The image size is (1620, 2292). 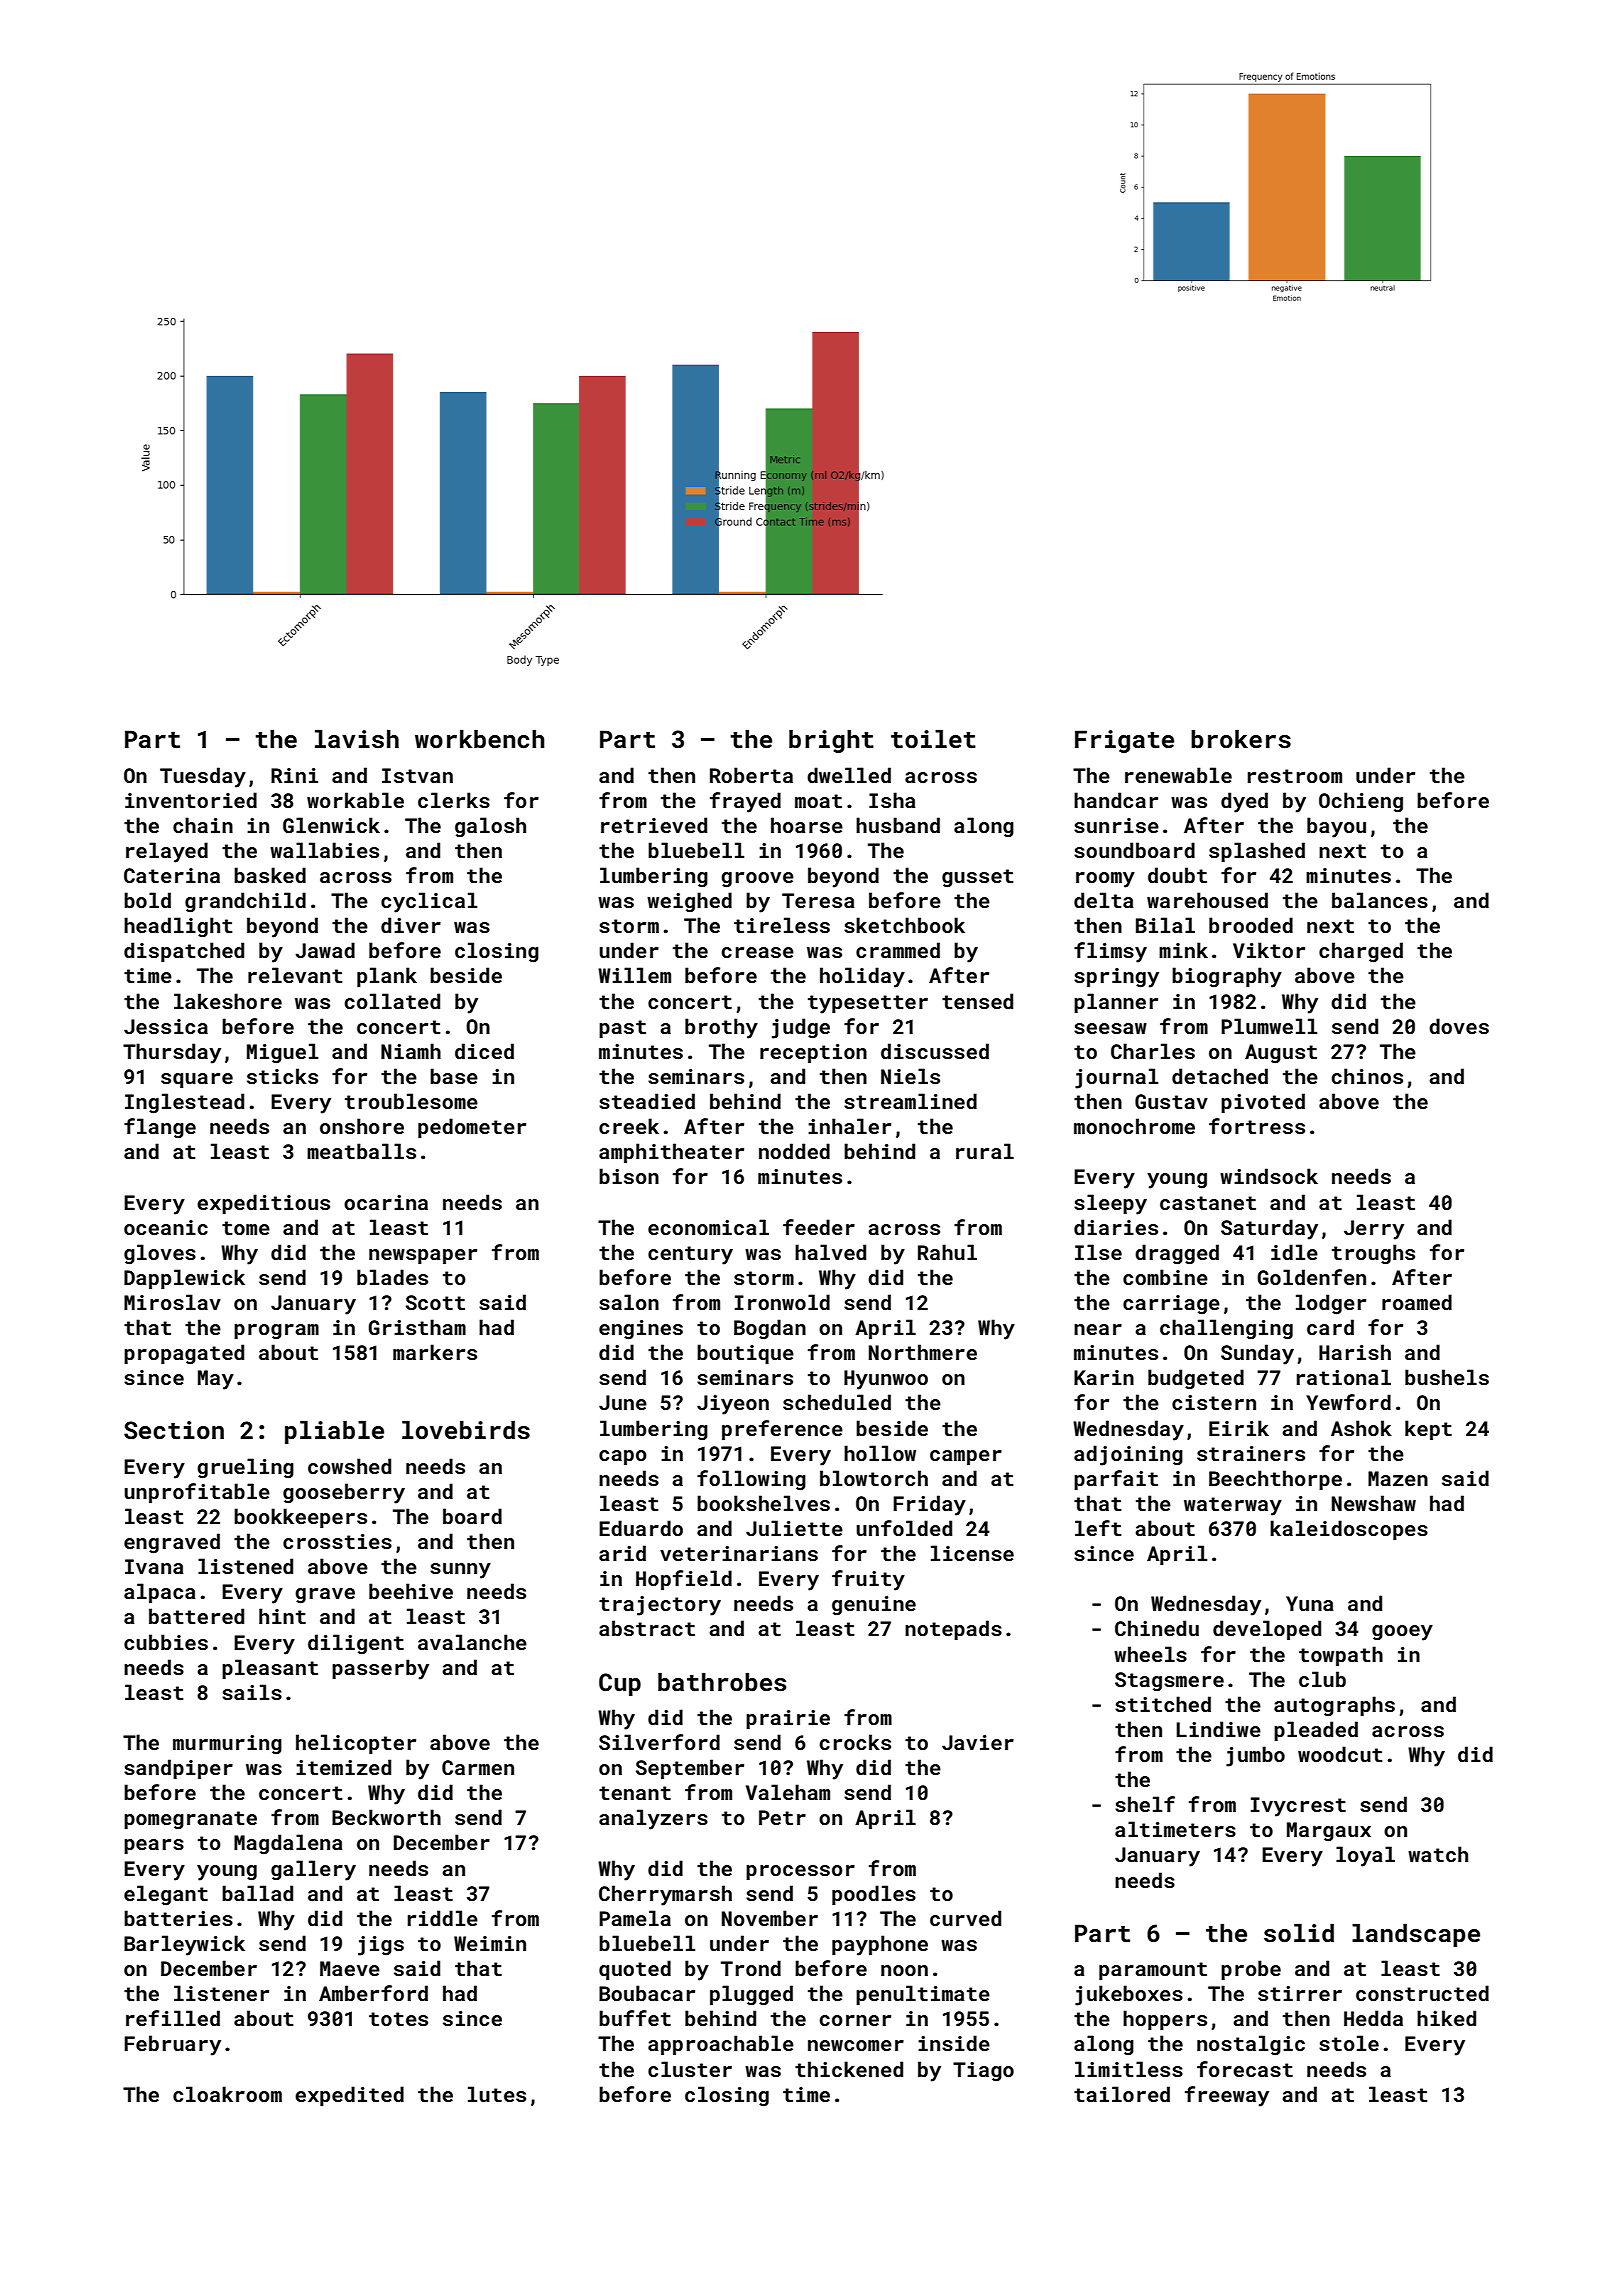 What do you see at coordinates (904, 1528) in the page?
I see `unfolded` at bounding box center [904, 1528].
